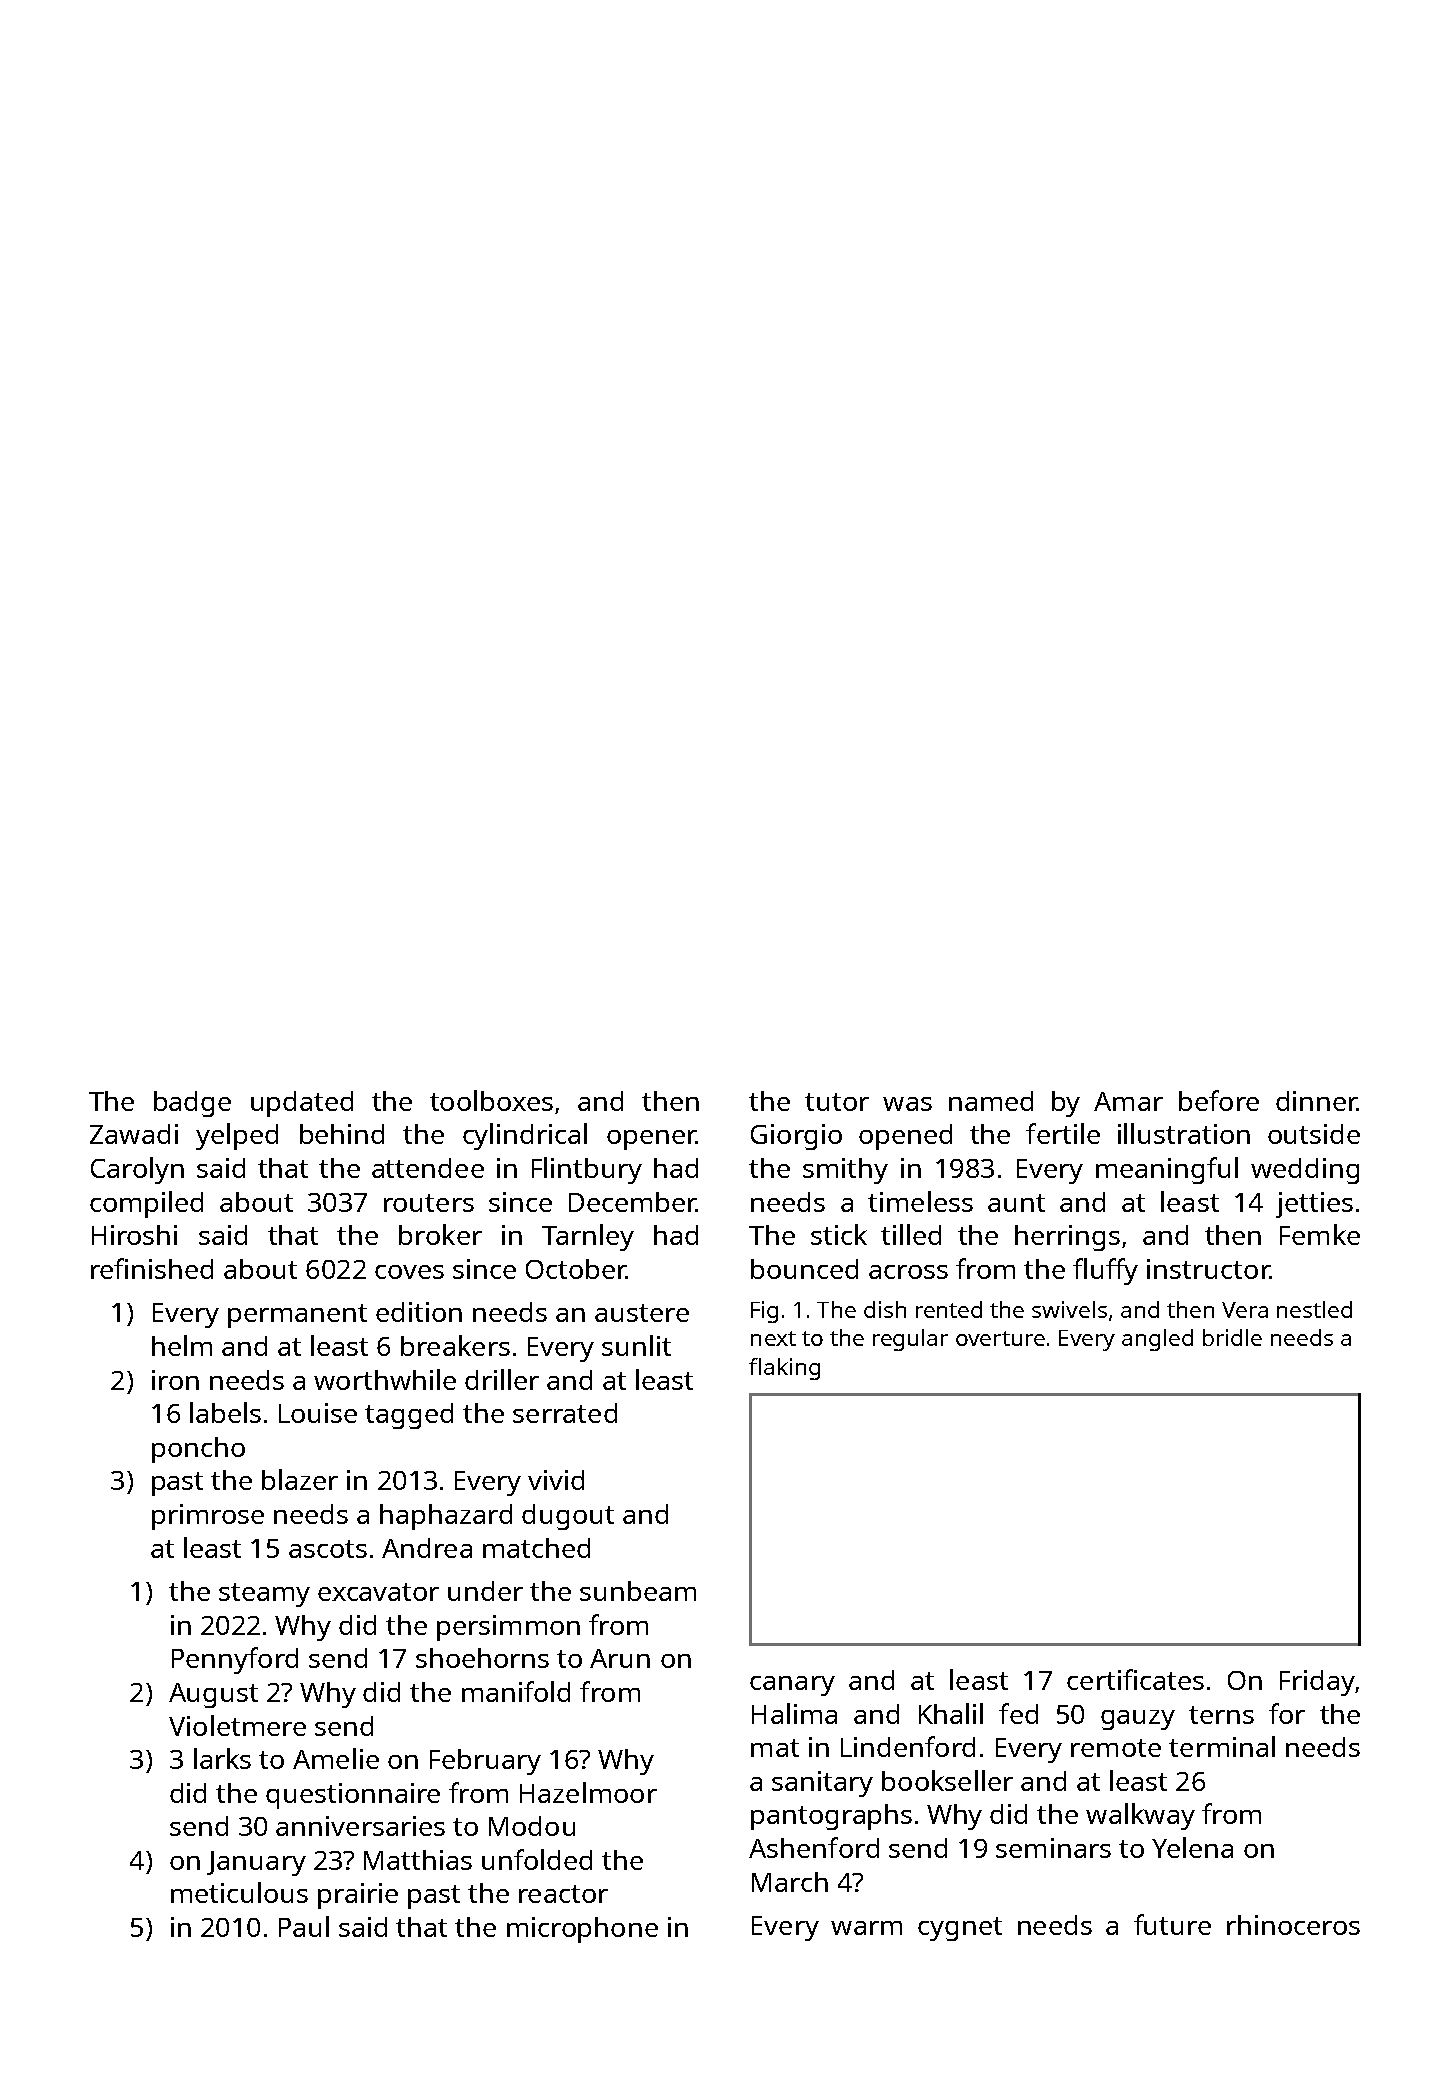 This image has width=1450, height=2100. I want to click on toolboxes, so click(491, 1100).
